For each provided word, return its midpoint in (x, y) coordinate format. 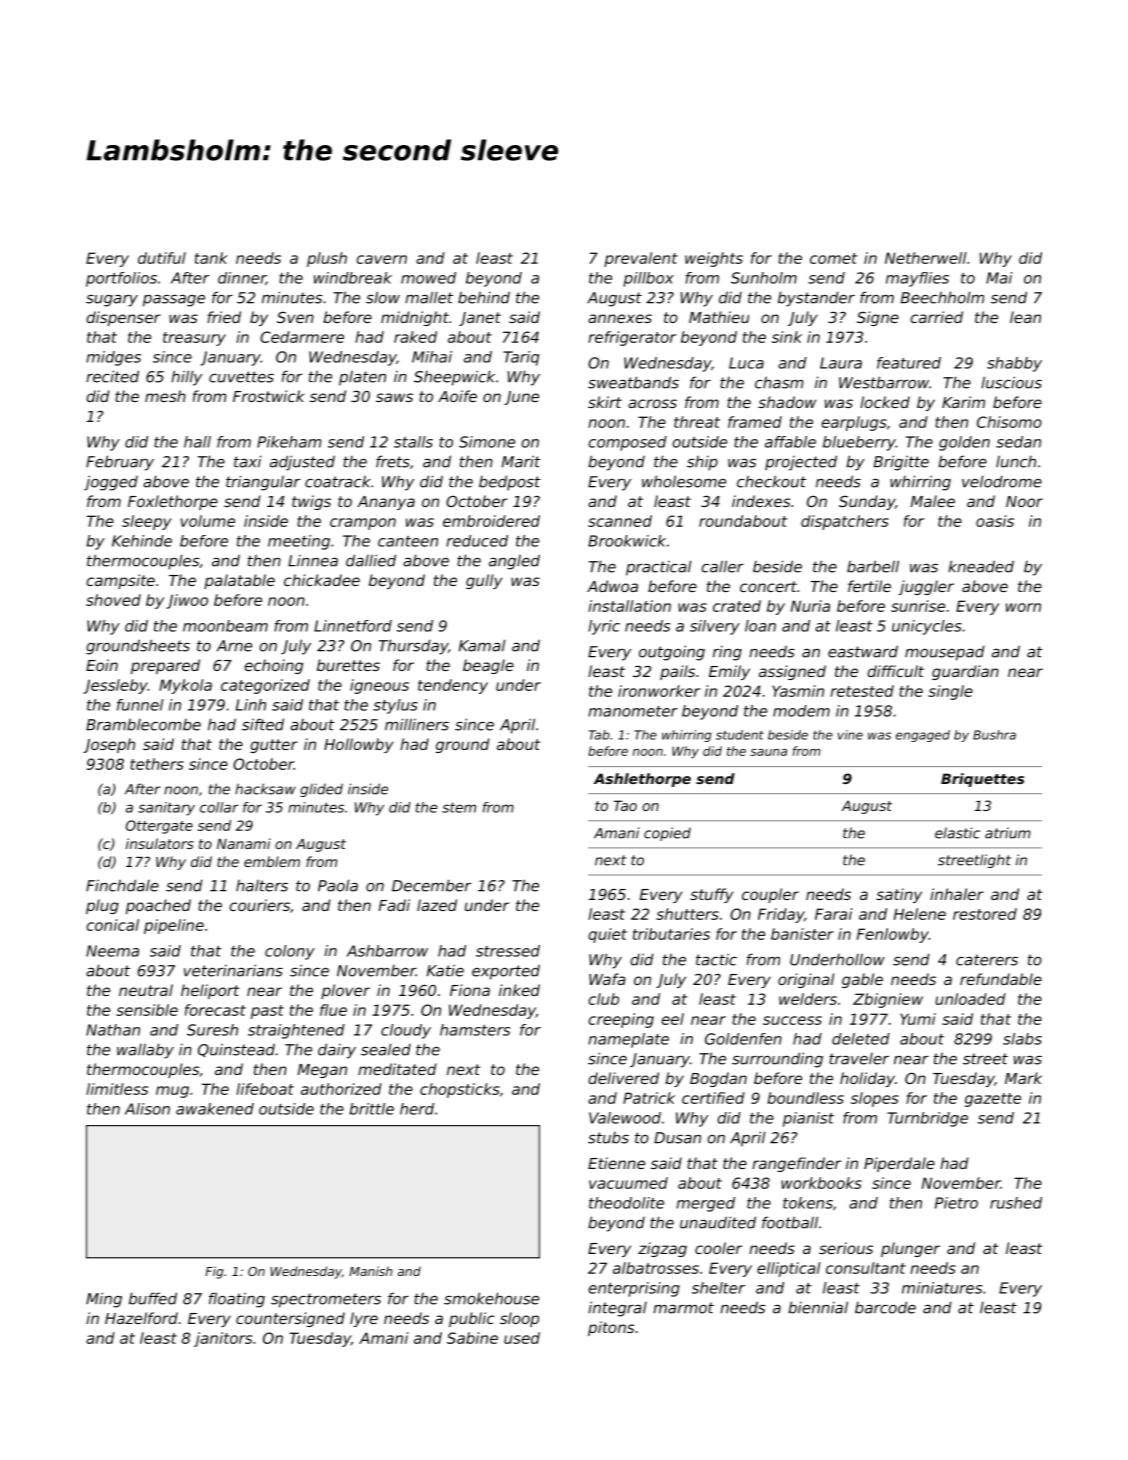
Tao (625, 805)
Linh (251, 705)
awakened (215, 1109)
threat (697, 422)
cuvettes (241, 377)
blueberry (859, 443)
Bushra (994, 735)
